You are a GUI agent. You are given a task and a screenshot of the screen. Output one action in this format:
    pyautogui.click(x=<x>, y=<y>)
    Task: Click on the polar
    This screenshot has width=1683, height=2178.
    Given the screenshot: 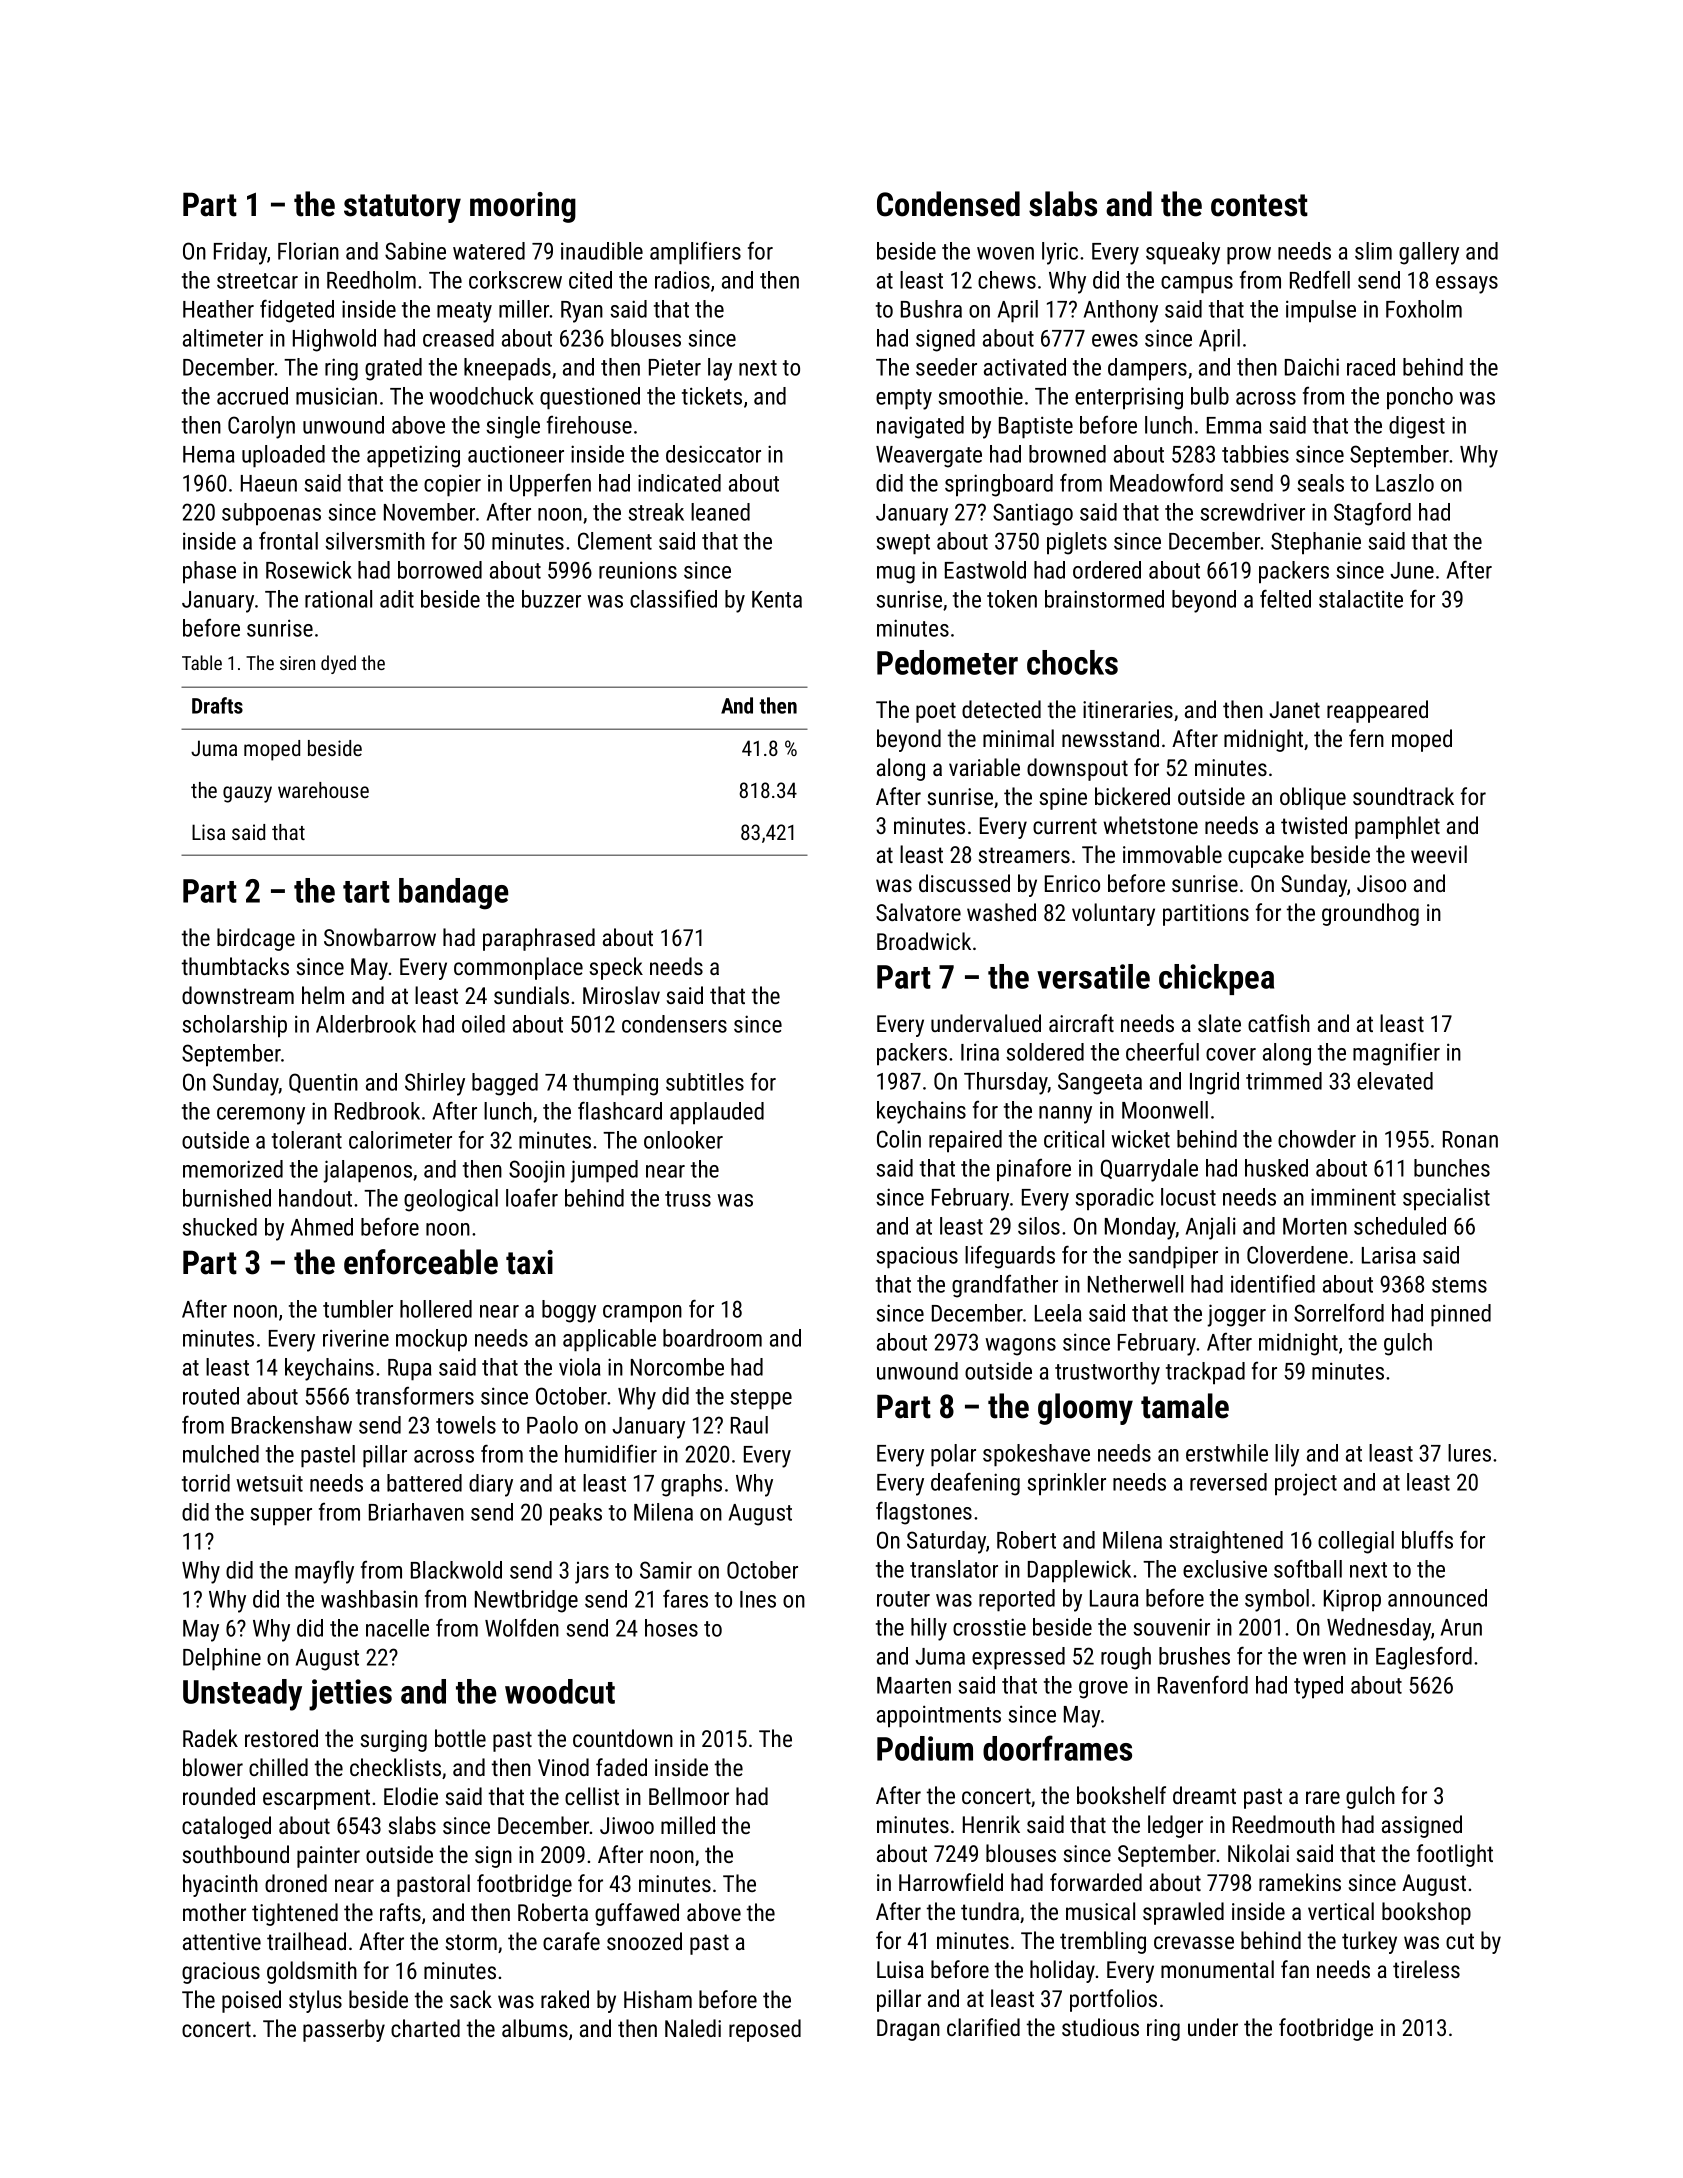 What is the action you would take?
    pyautogui.click(x=953, y=1455)
